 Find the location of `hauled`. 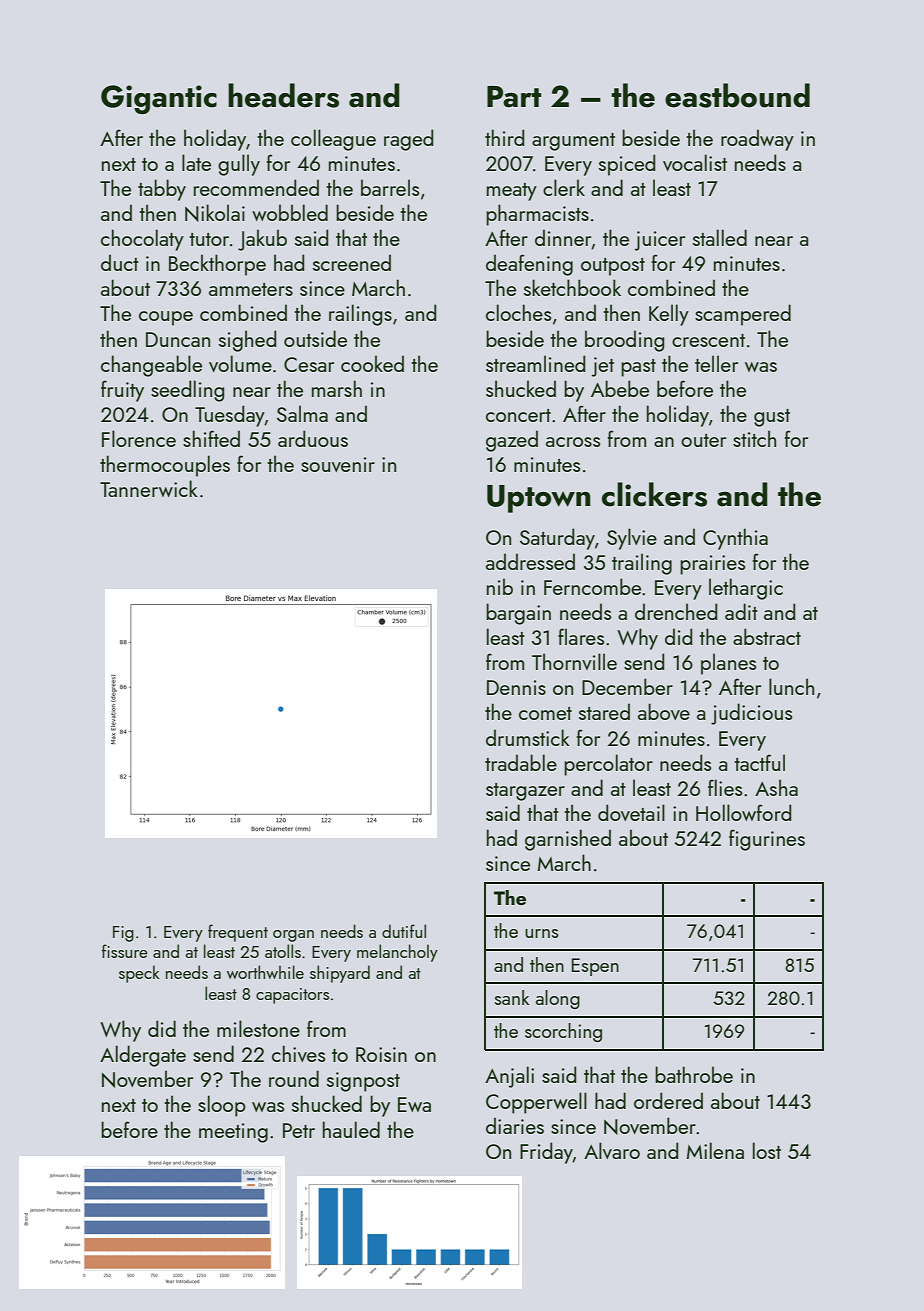

hauled is located at coordinates (351, 1129).
